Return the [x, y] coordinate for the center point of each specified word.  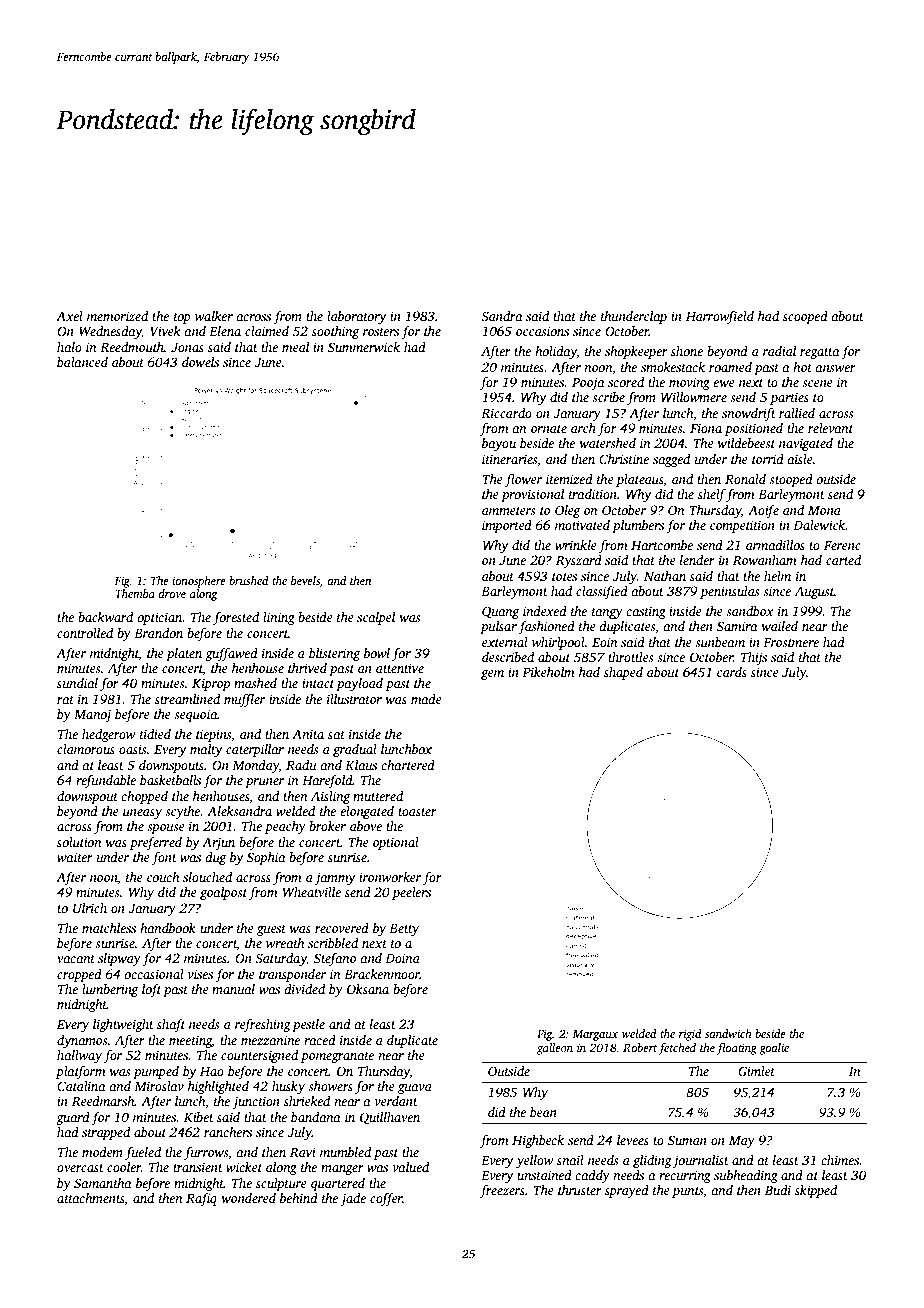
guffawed [231, 654]
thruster [580, 1190]
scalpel [376, 618]
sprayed [627, 1191]
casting [646, 612]
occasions [542, 331]
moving [689, 383]
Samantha [102, 1183]
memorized [117, 316]
